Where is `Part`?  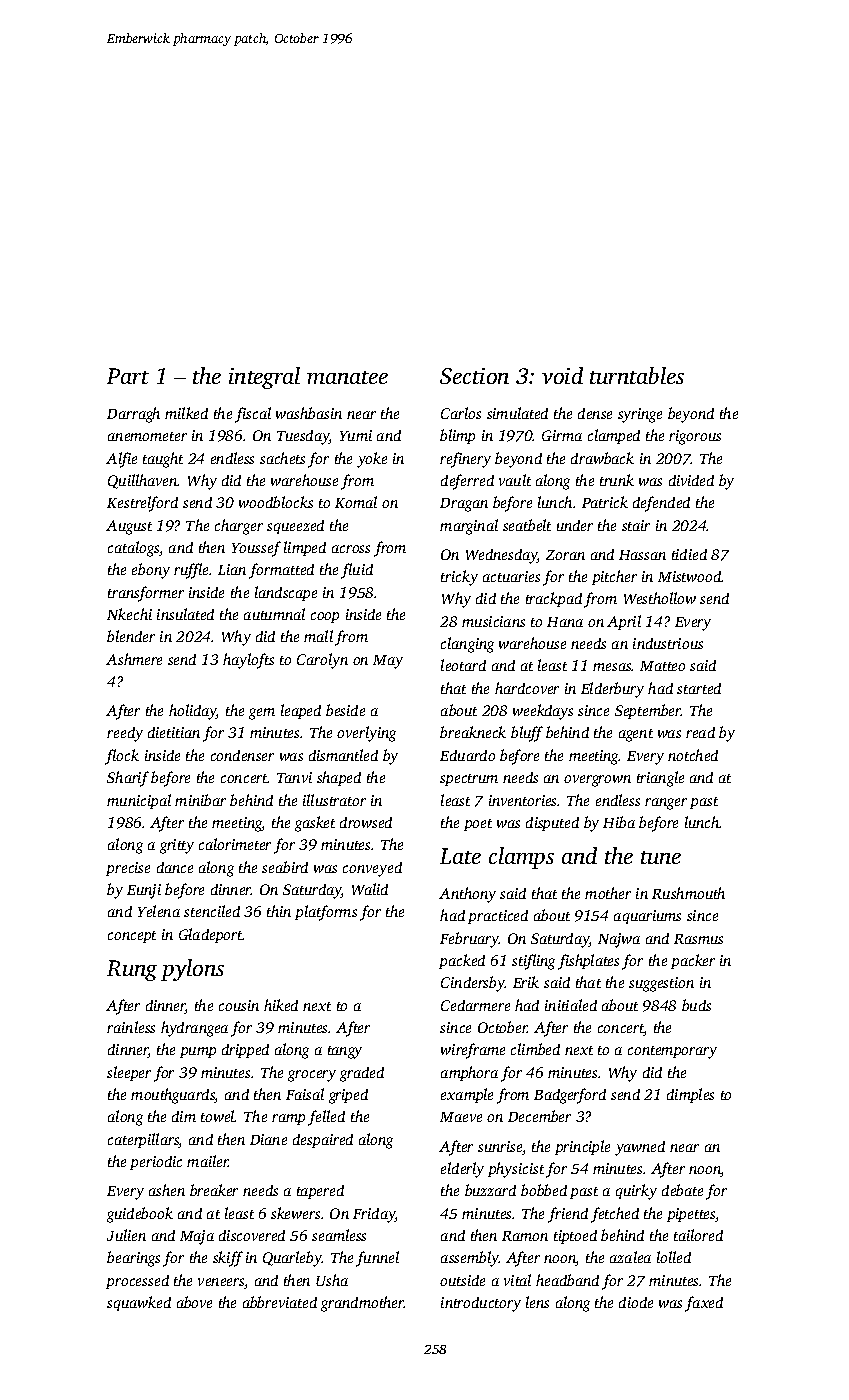 Part is located at coordinates (128, 376).
